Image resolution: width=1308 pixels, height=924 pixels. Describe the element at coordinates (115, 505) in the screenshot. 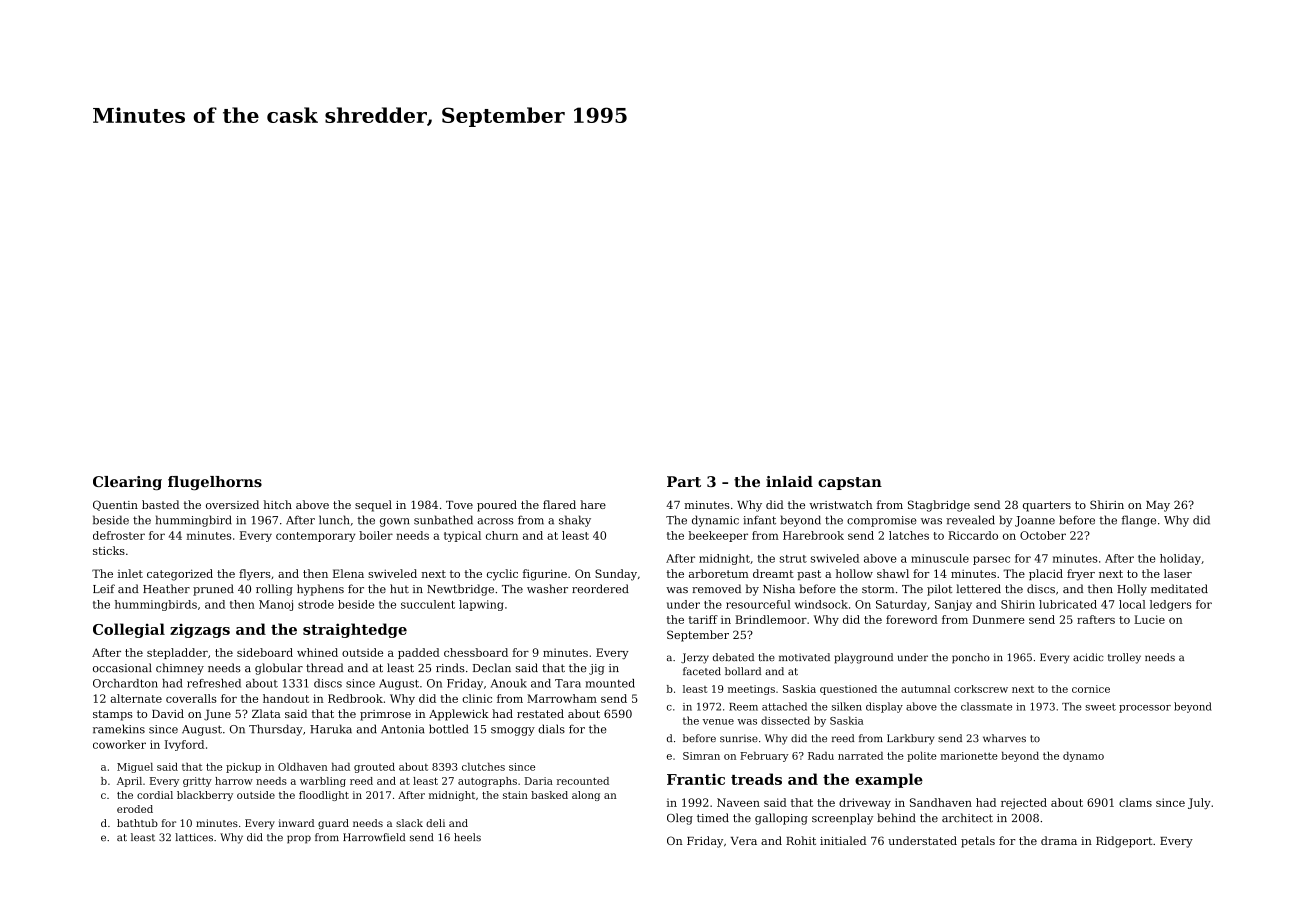

I see `Quentin` at that location.
